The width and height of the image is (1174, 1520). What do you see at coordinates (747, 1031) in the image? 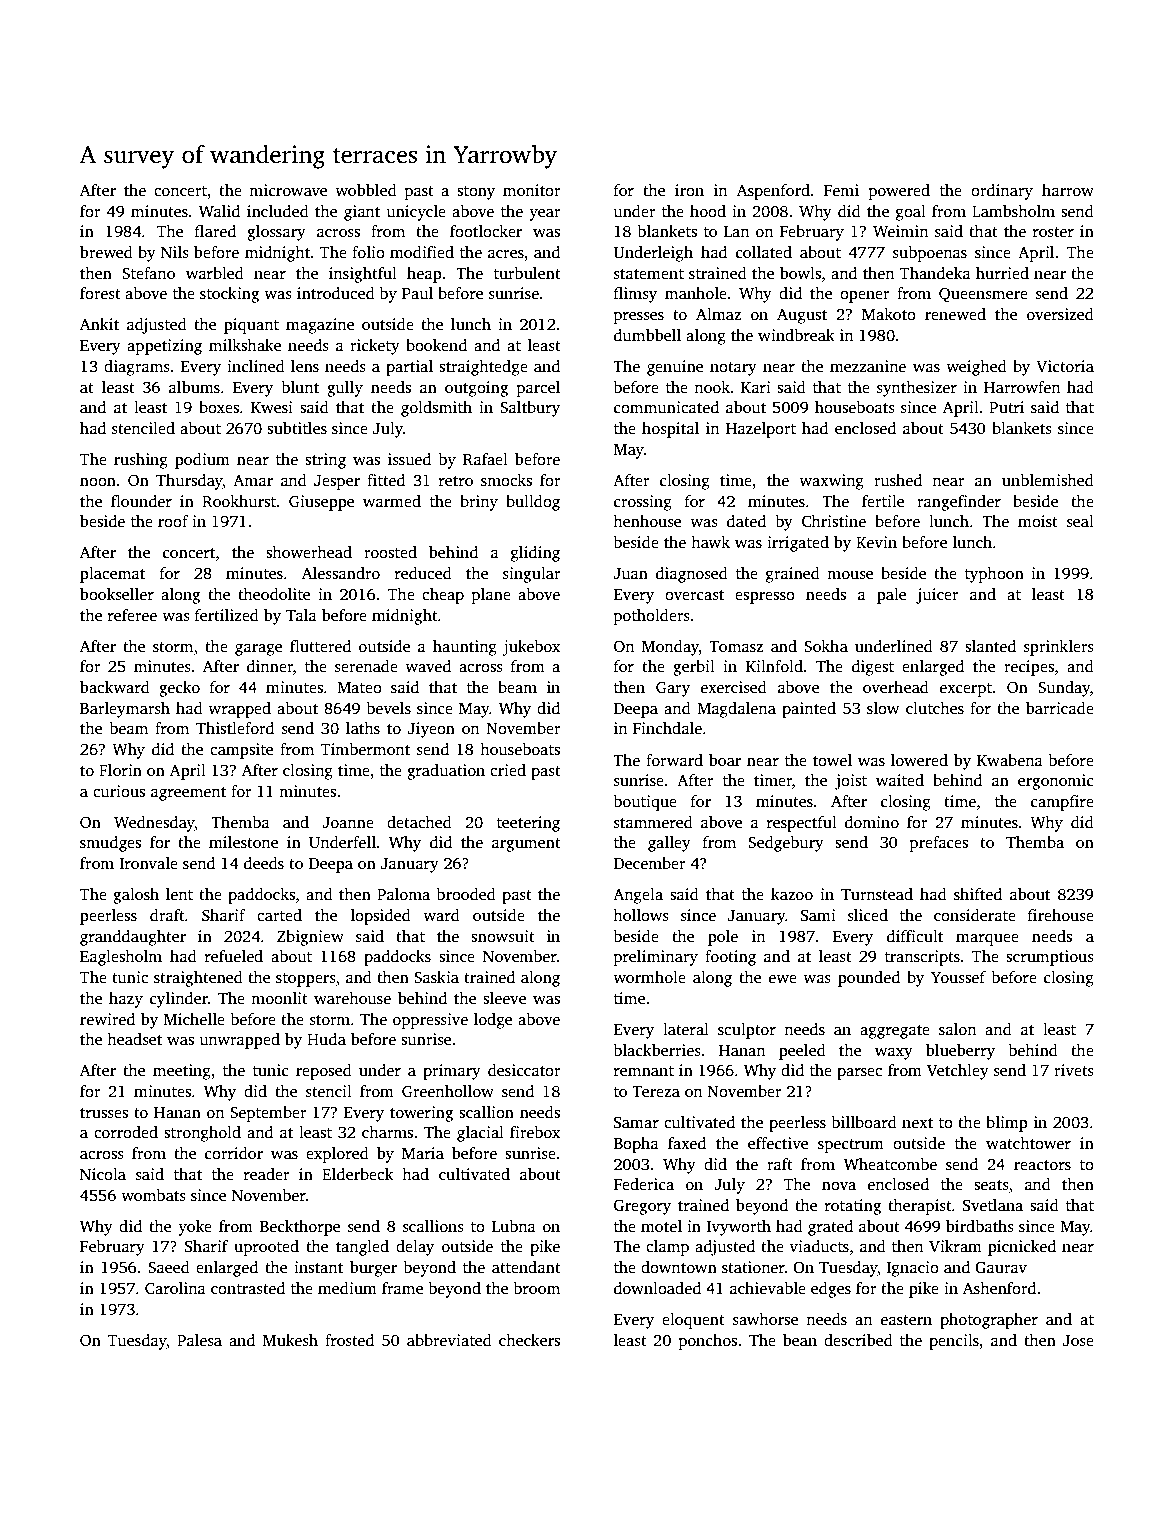
I see `sculptor` at bounding box center [747, 1031].
